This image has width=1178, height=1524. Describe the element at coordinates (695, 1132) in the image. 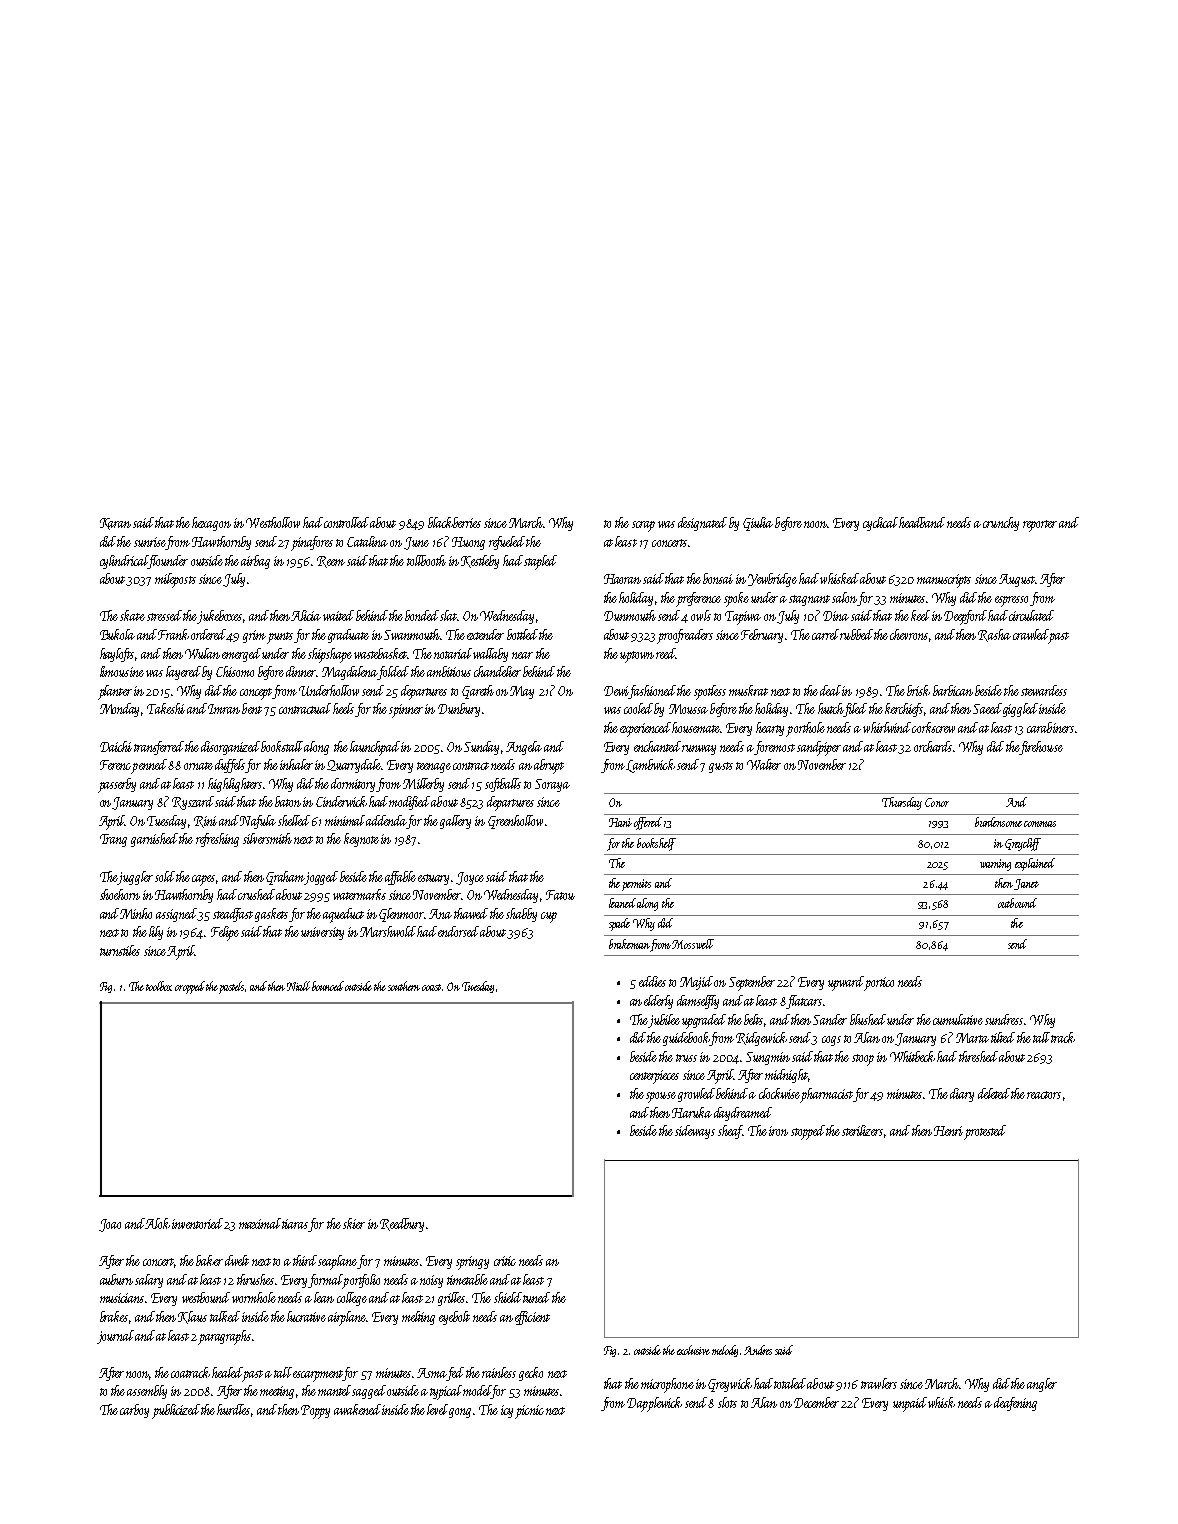

I see `sideways` at that location.
